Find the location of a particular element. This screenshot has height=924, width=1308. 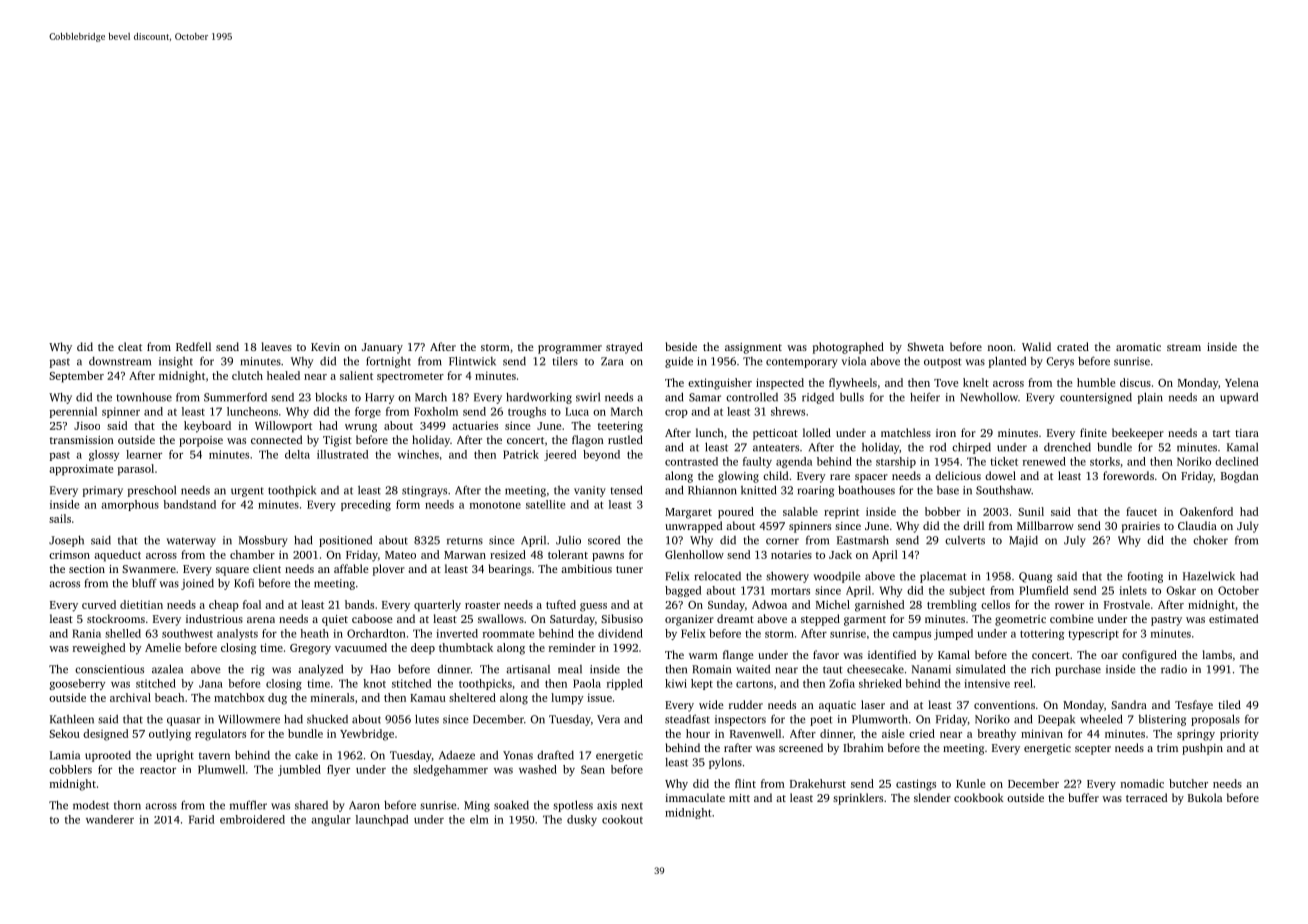

Gregory is located at coordinates (310, 649).
